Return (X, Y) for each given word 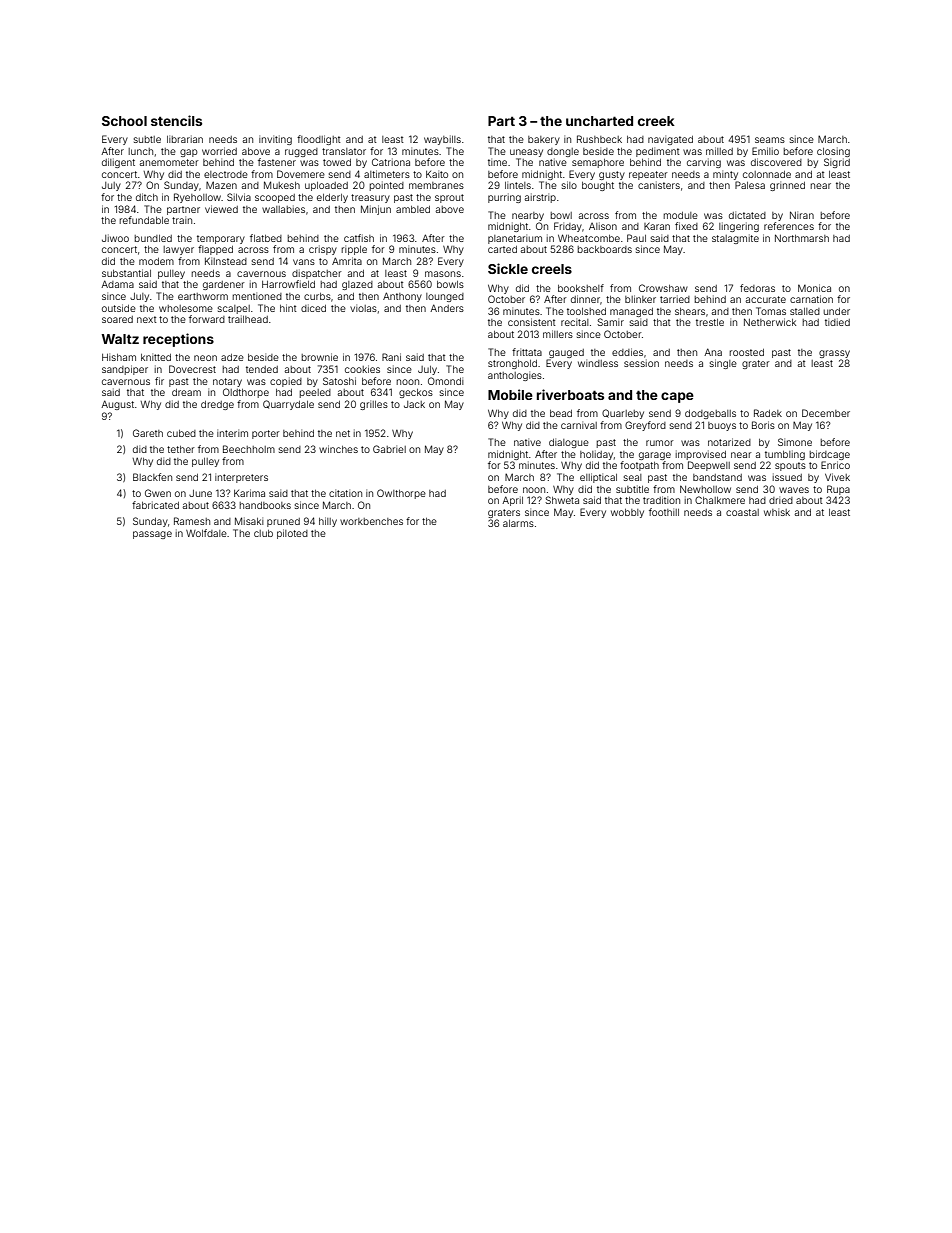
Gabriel (389, 449)
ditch (147, 197)
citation (345, 493)
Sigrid (837, 163)
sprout (449, 198)
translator (344, 151)
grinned (787, 186)
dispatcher (317, 274)
